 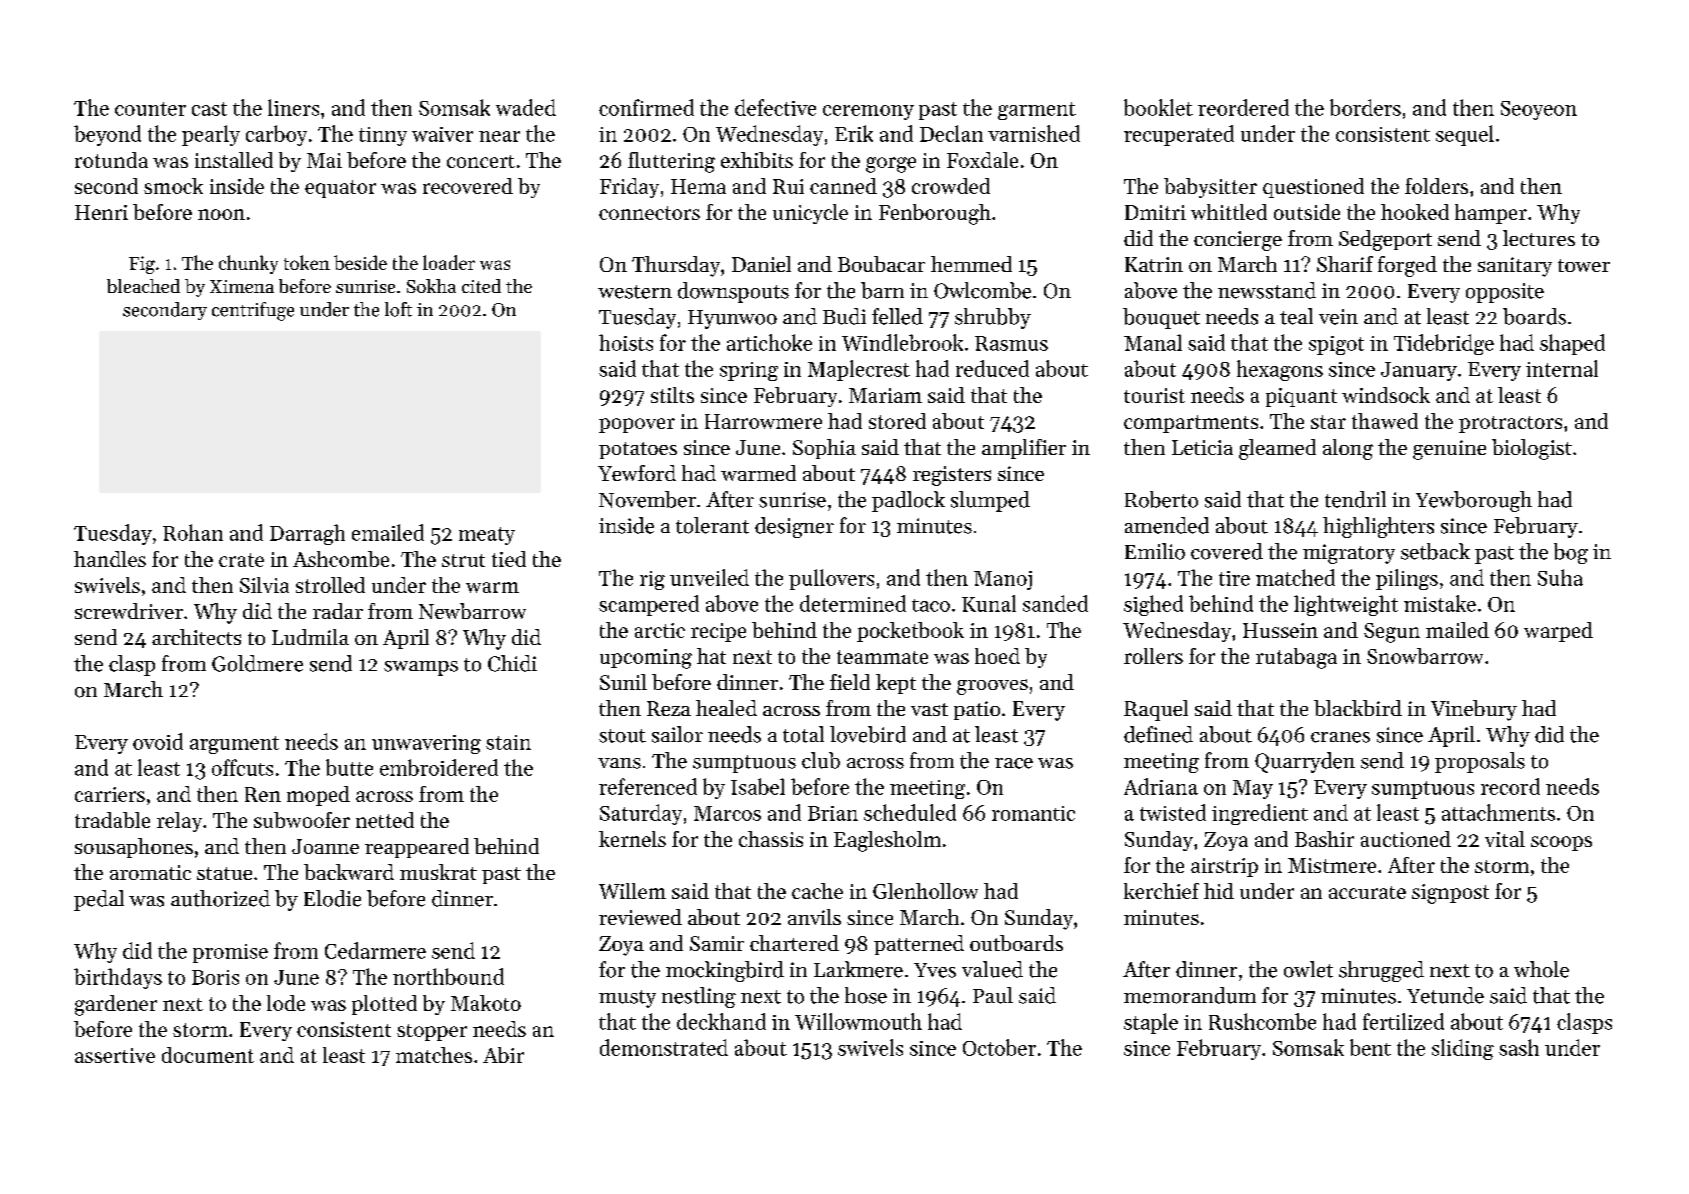 I want to click on biologist, so click(x=1532, y=449).
